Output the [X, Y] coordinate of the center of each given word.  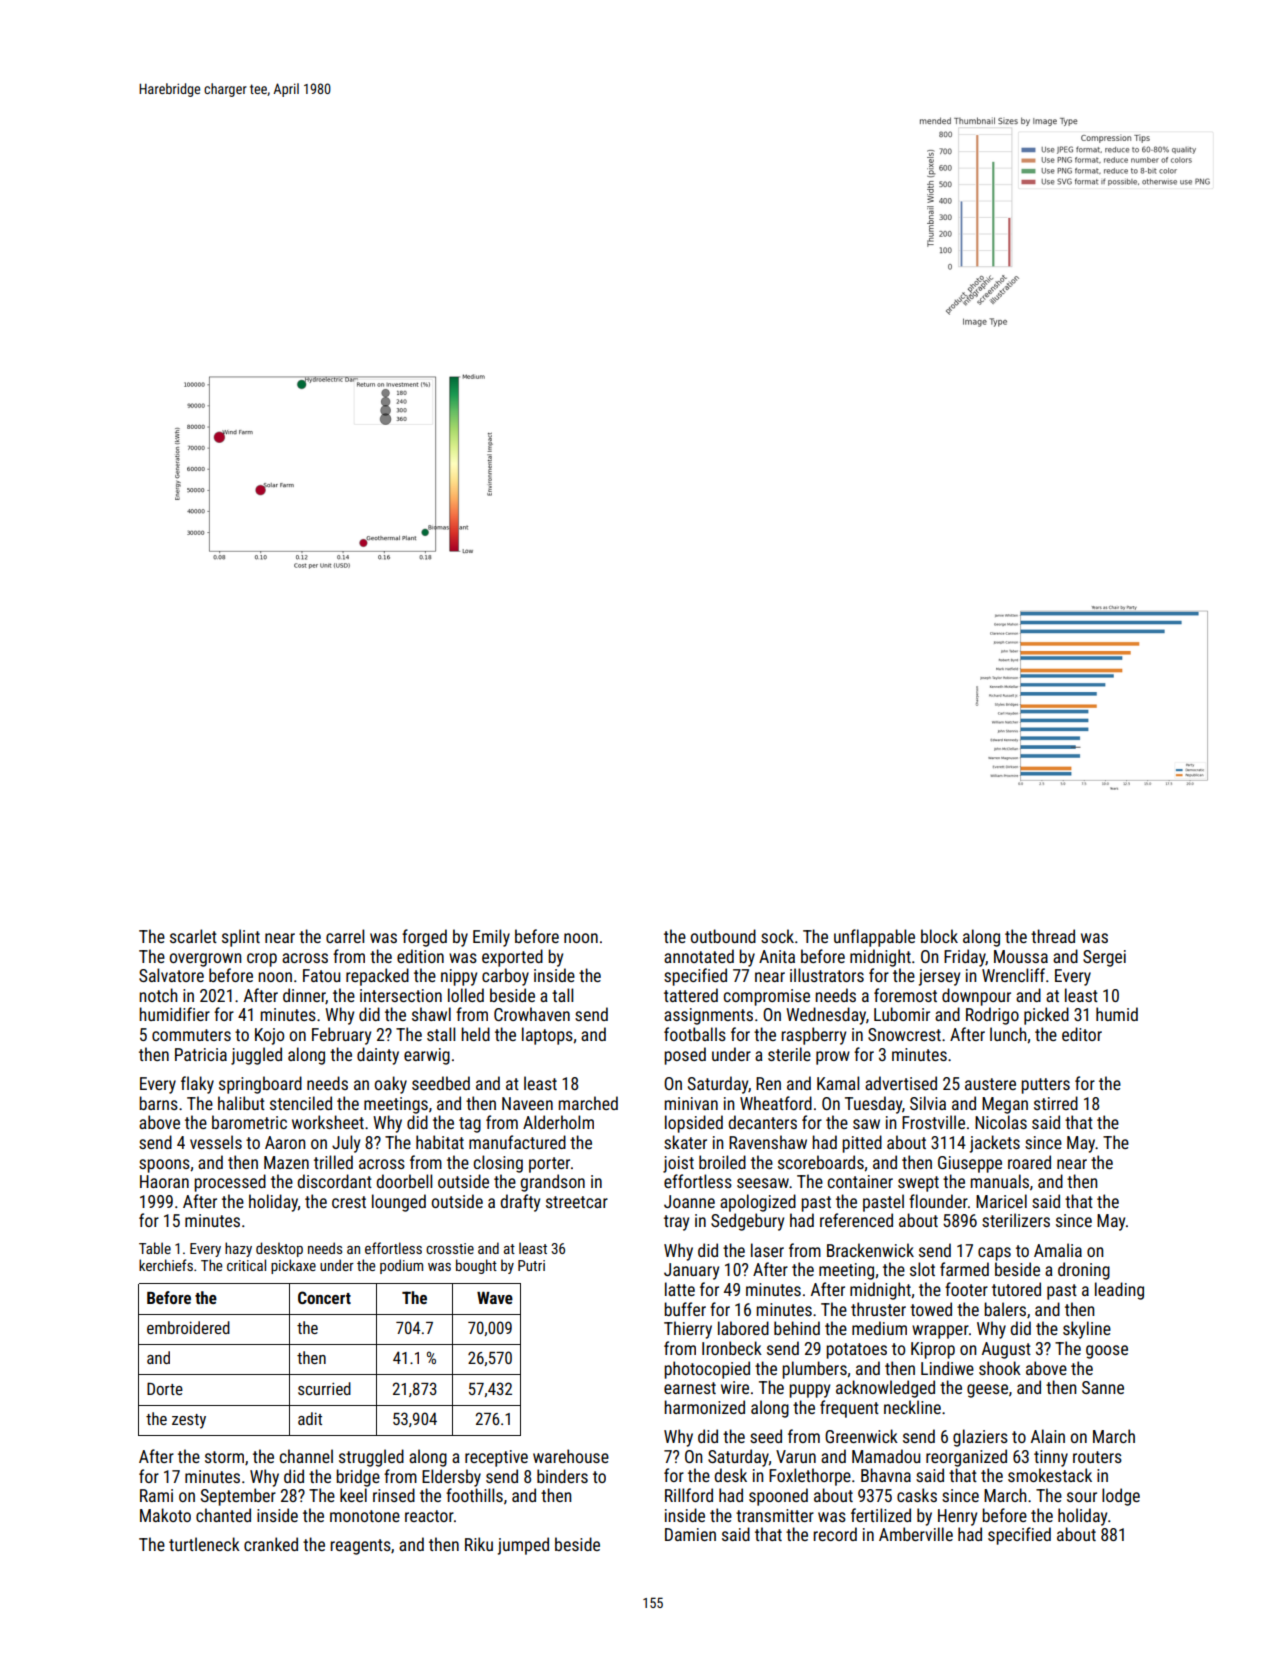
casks [917, 1495]
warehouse [571, 1456]
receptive [496, 1458]
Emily [491, 938]
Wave [495, 1297]
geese [987, 1391]
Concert [324, 1297]
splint [241, 938]
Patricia [201, 1054]
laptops [547, 1036]
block [939, 936]
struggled [371, 1458]
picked [1046, 1016]
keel [353, 1495]
